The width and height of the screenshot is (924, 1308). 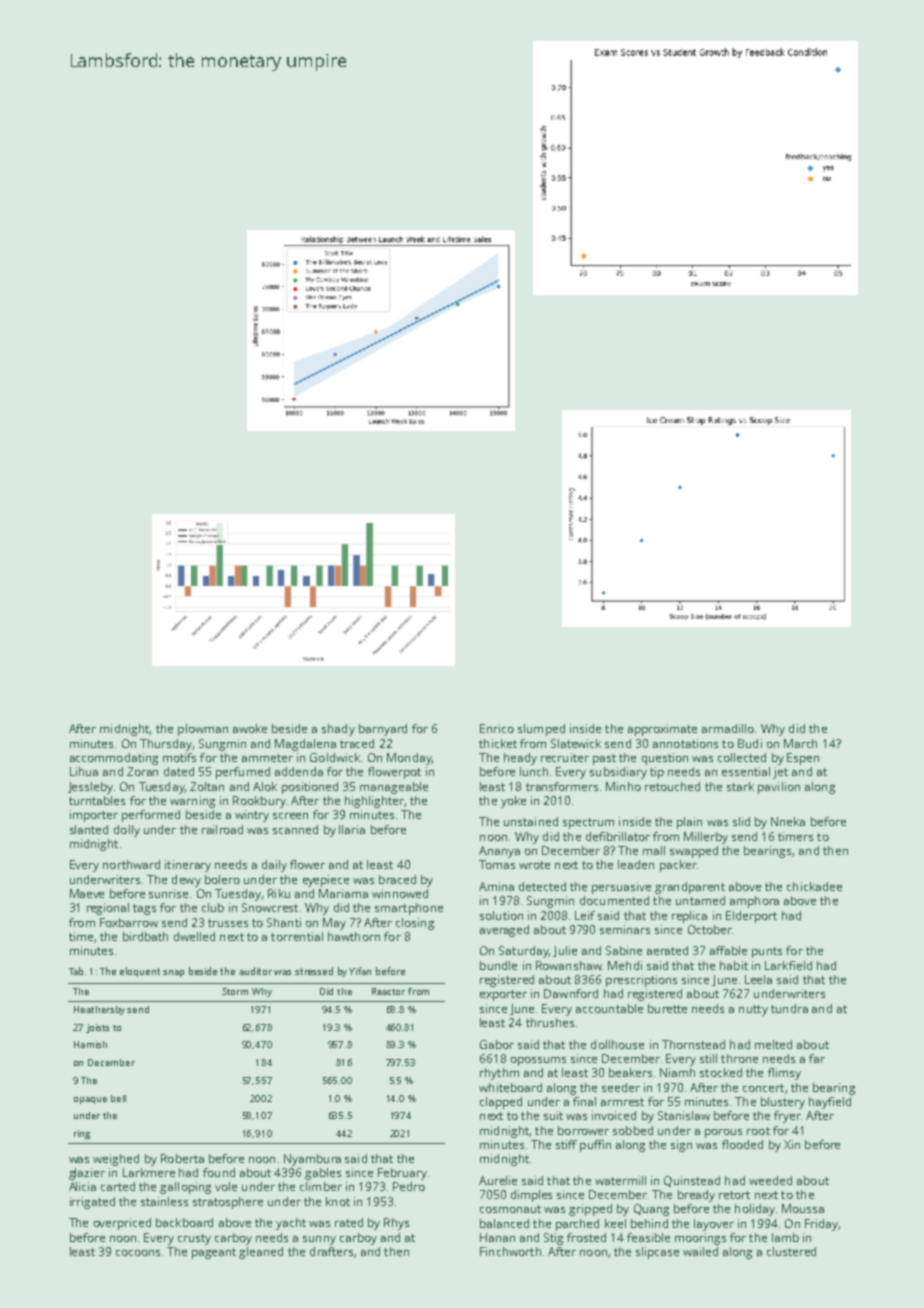 What do you see at coordinates (214, 1253) in the screenshot?
I see `pageant` at bounding box center [214, 1253].
